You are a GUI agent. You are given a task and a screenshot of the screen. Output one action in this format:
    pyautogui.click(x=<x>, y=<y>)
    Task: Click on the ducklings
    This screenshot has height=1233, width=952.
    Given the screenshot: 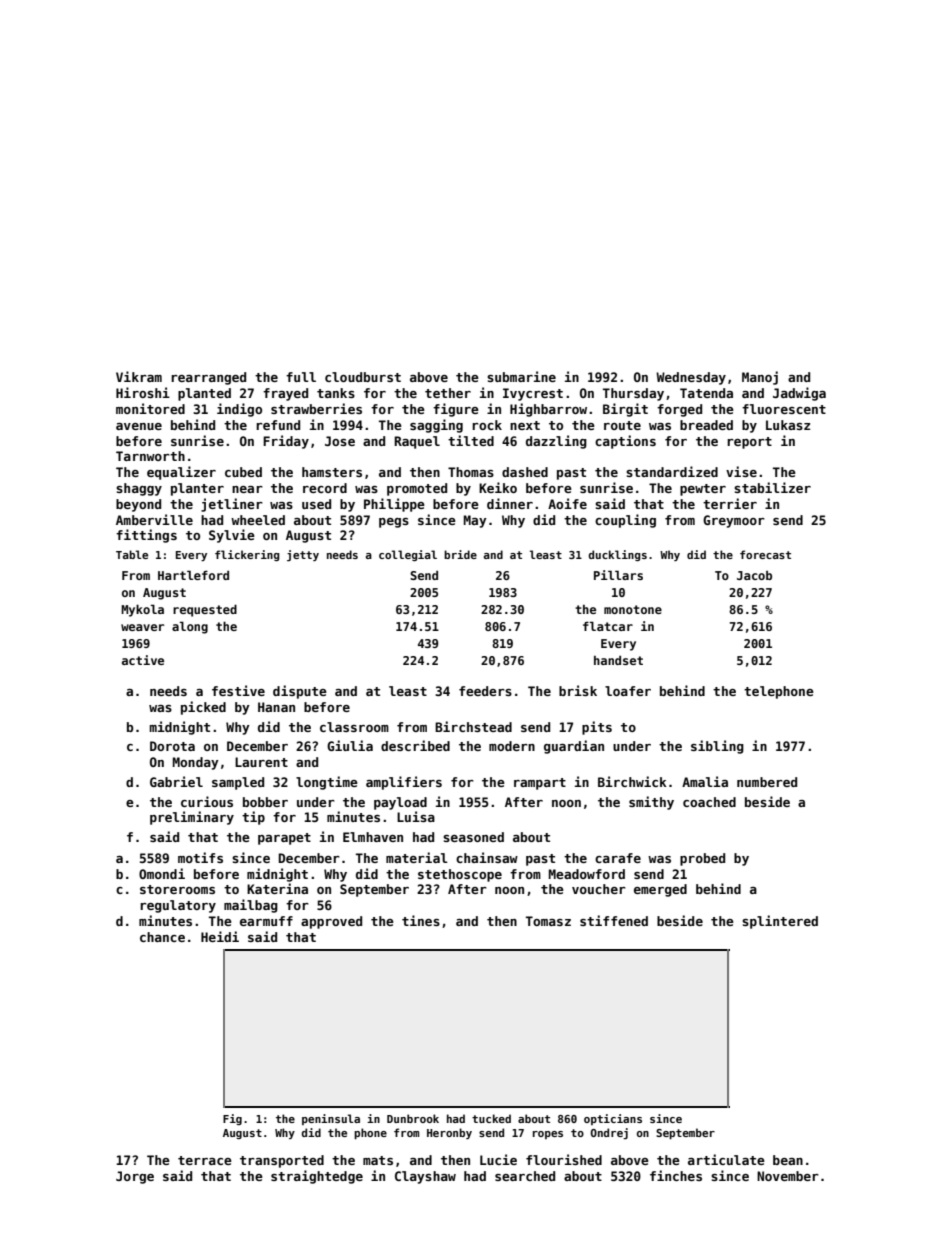 What is the action you would take?
    pyautogui.click(x=617, y=555)
